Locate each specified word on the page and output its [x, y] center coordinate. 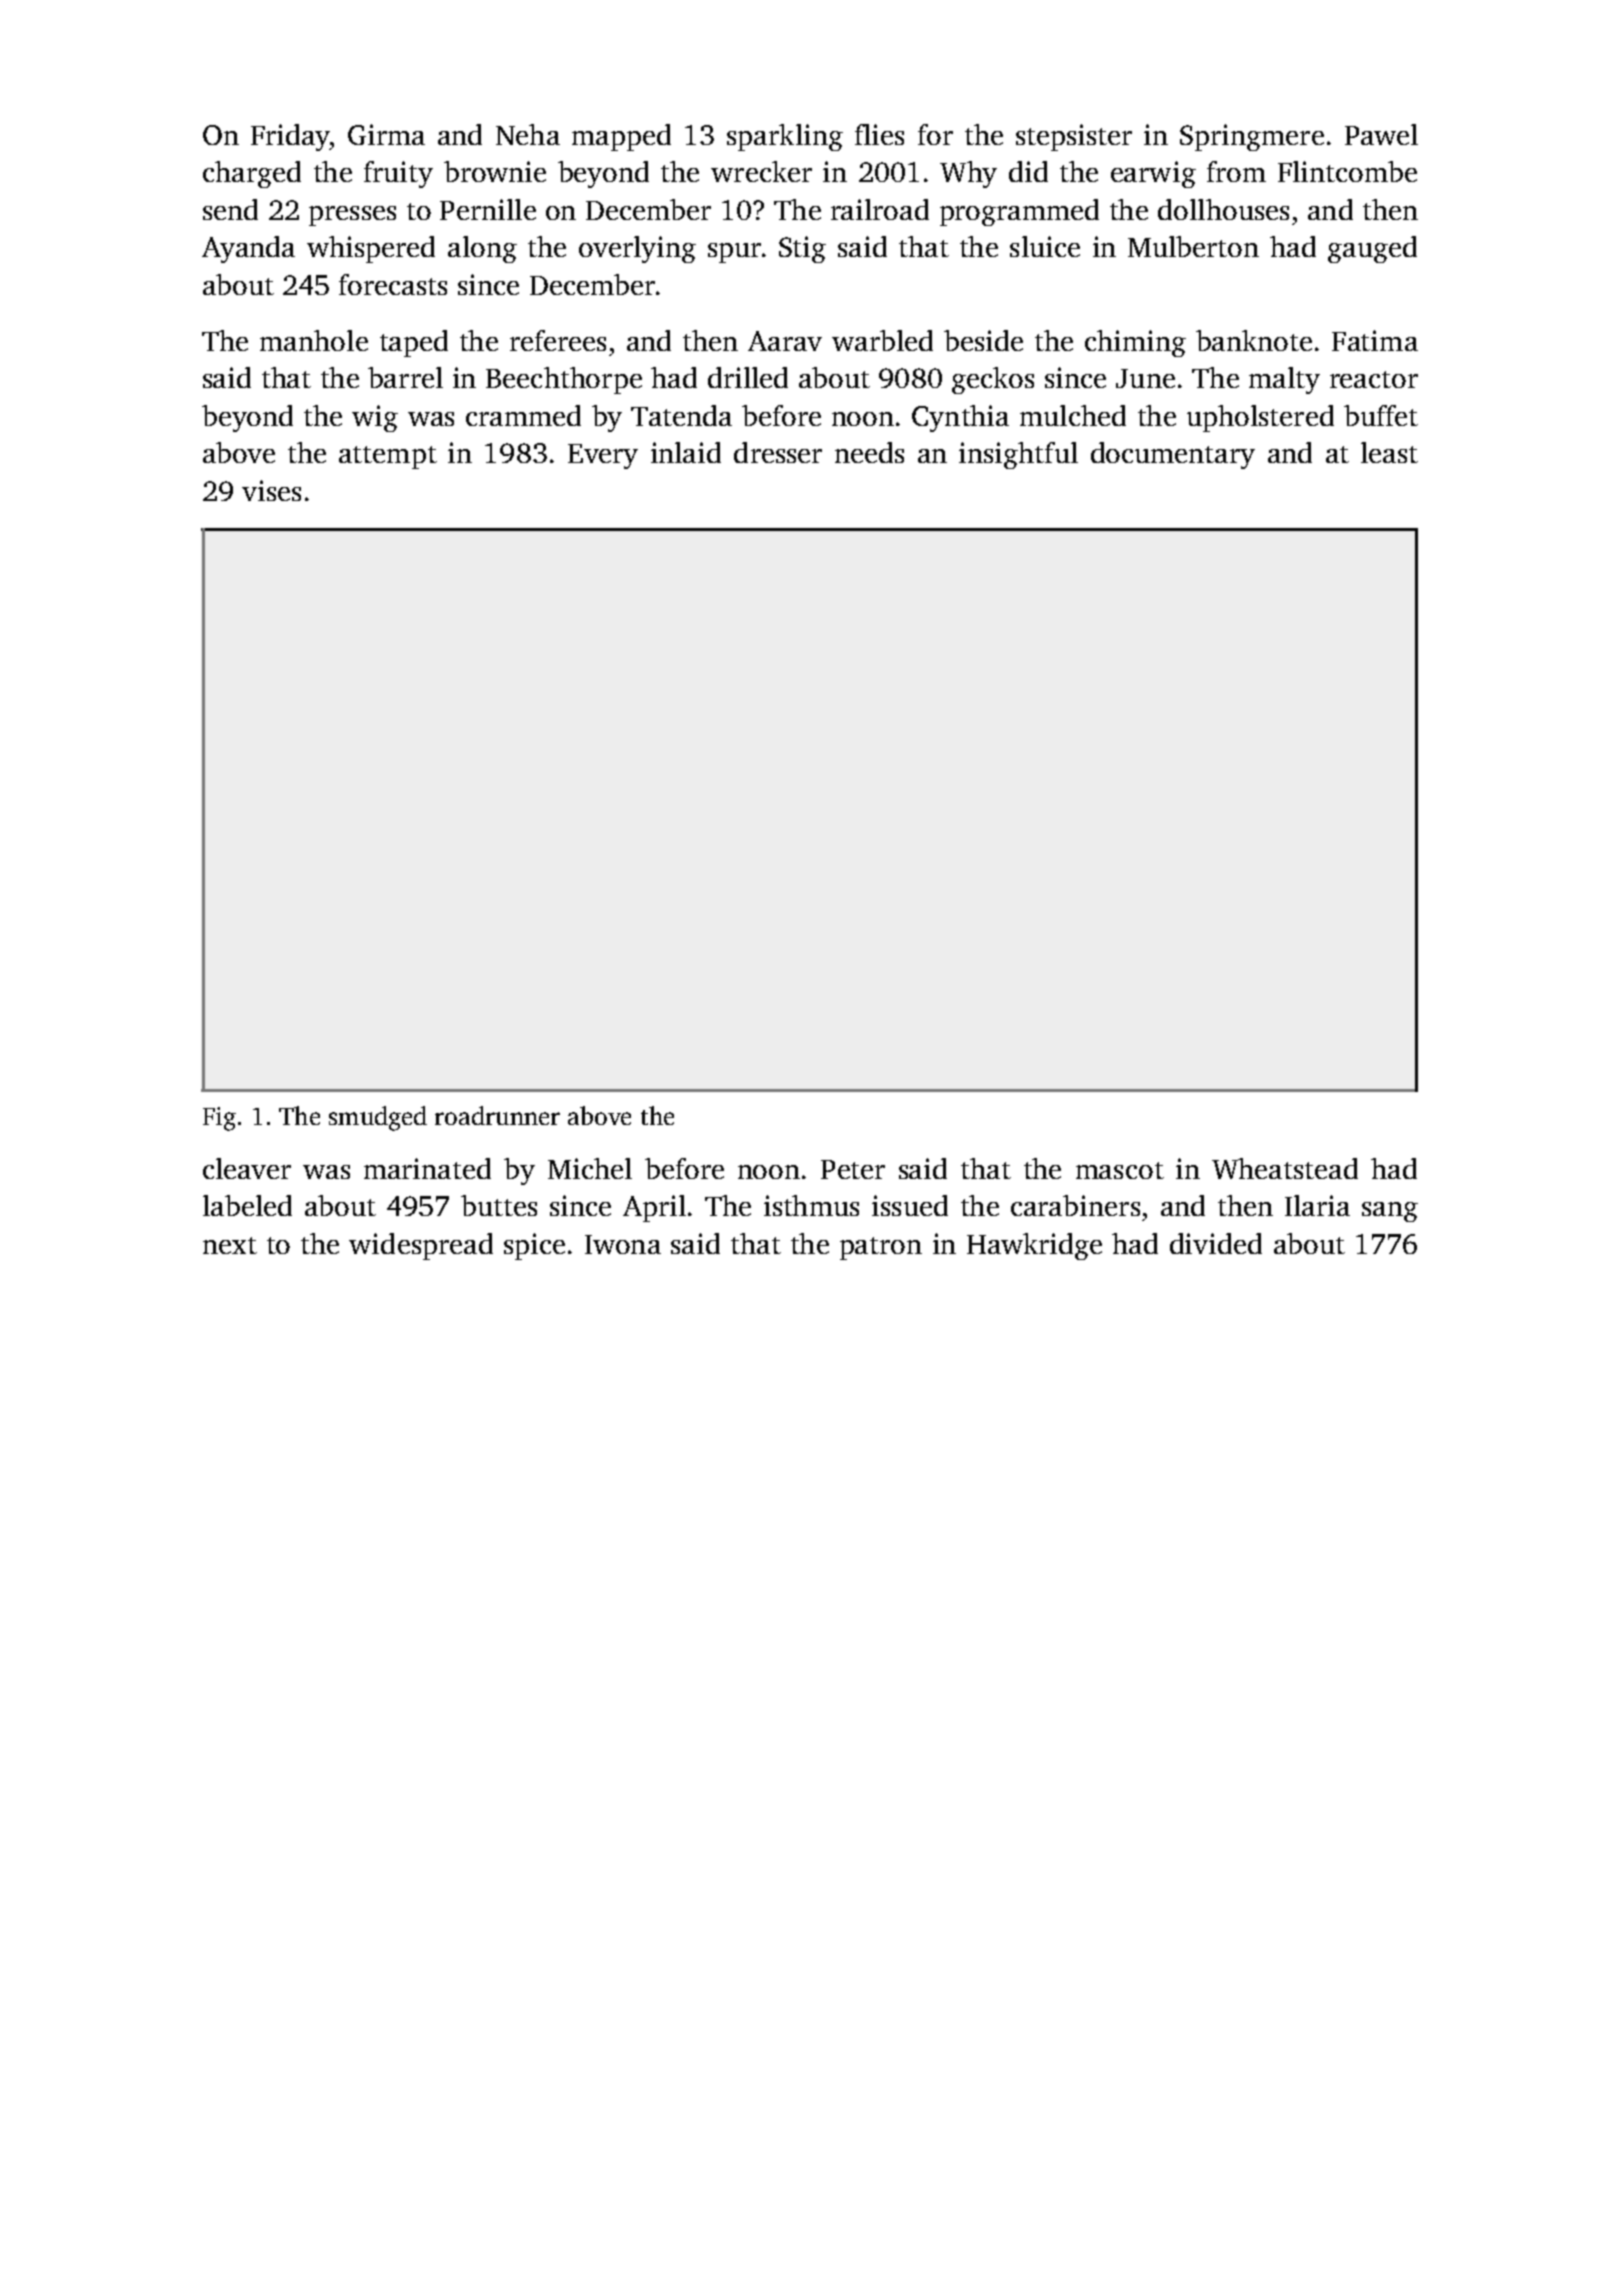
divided [1216, 1243]
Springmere [1252, 137]
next [230, 1245]
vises [271, 490]
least [1389, 452]
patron [881, 1248]
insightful [1018, 455]
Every [603, 456]
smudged [378, 1118]
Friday [290, 137]
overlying [637, 249]
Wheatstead [1285, 1168]
